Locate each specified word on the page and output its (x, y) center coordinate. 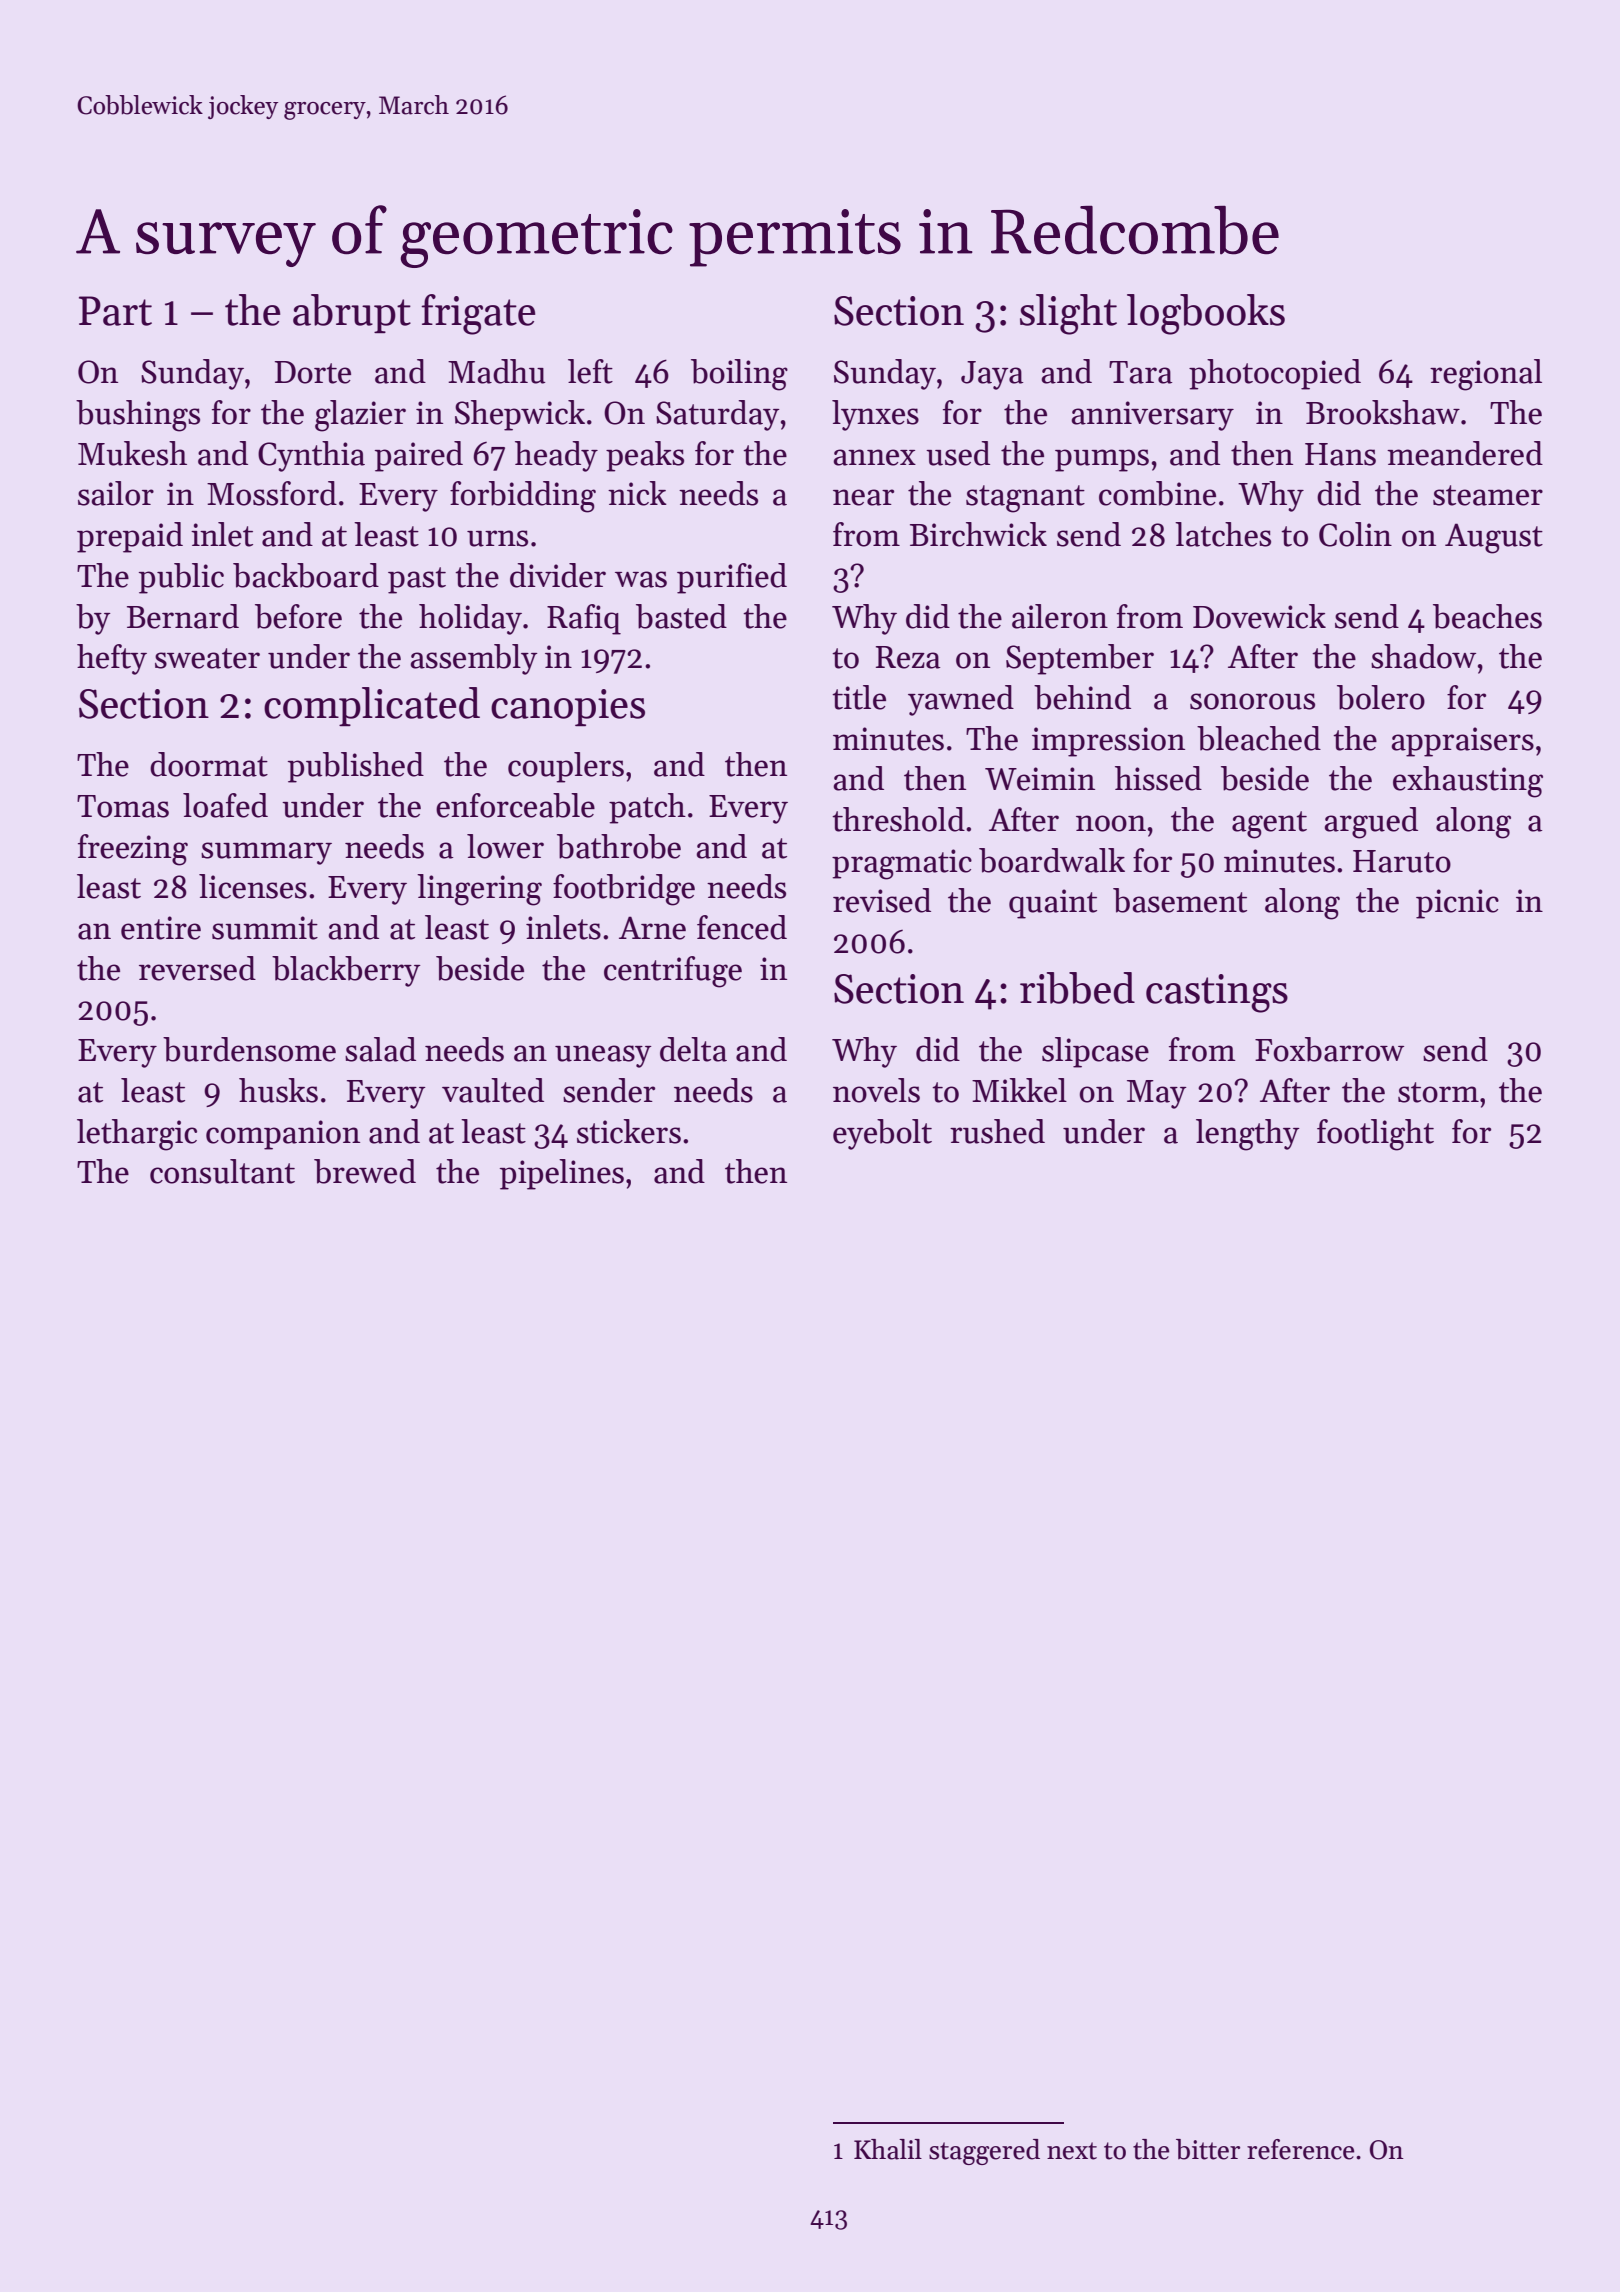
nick (637, 493)
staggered (984, 2152)
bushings (138, 416)
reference (1300, 2149)
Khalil (888, 2149)
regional (1486, 375)
